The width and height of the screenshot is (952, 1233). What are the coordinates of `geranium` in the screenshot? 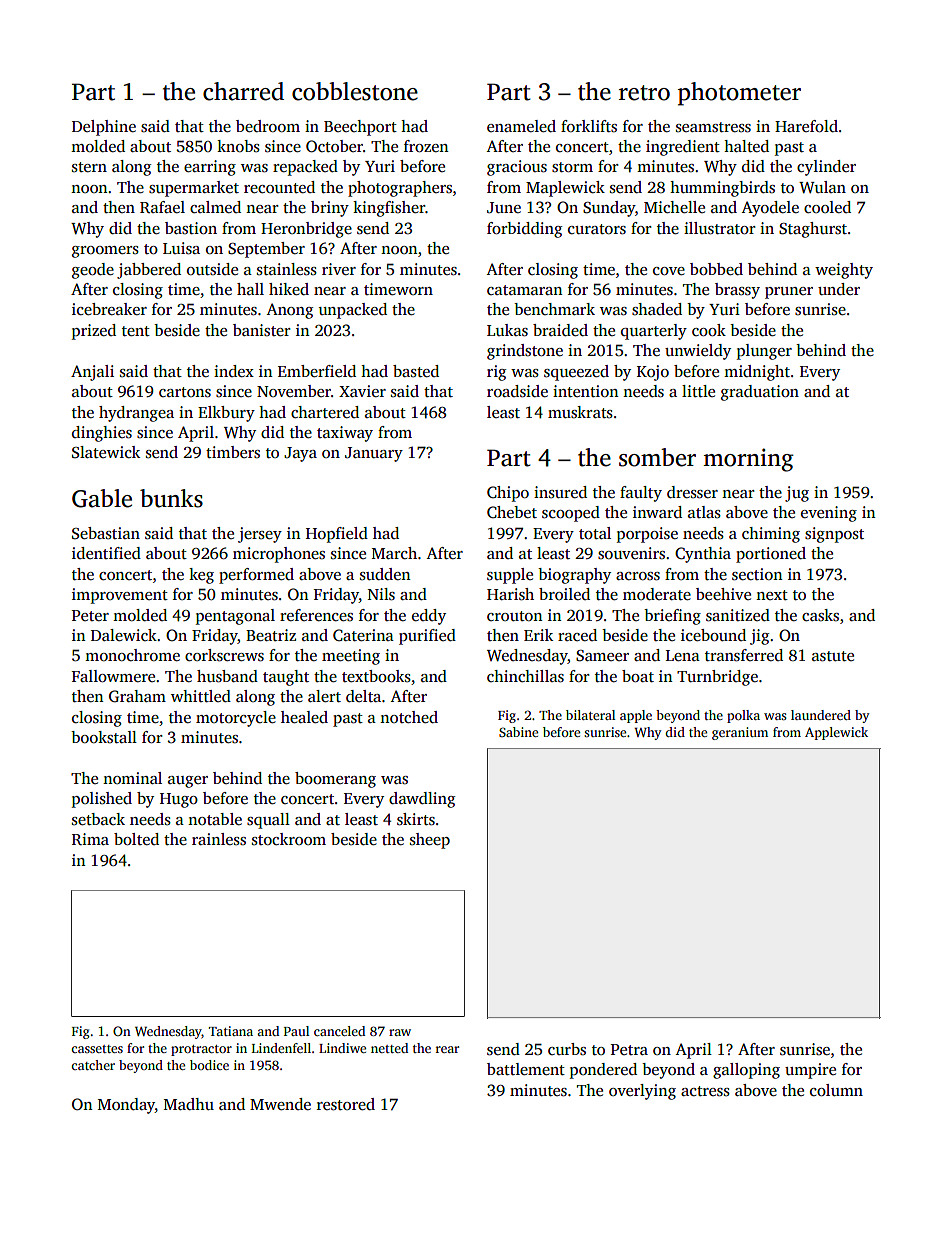 It's located at (740, 733).
